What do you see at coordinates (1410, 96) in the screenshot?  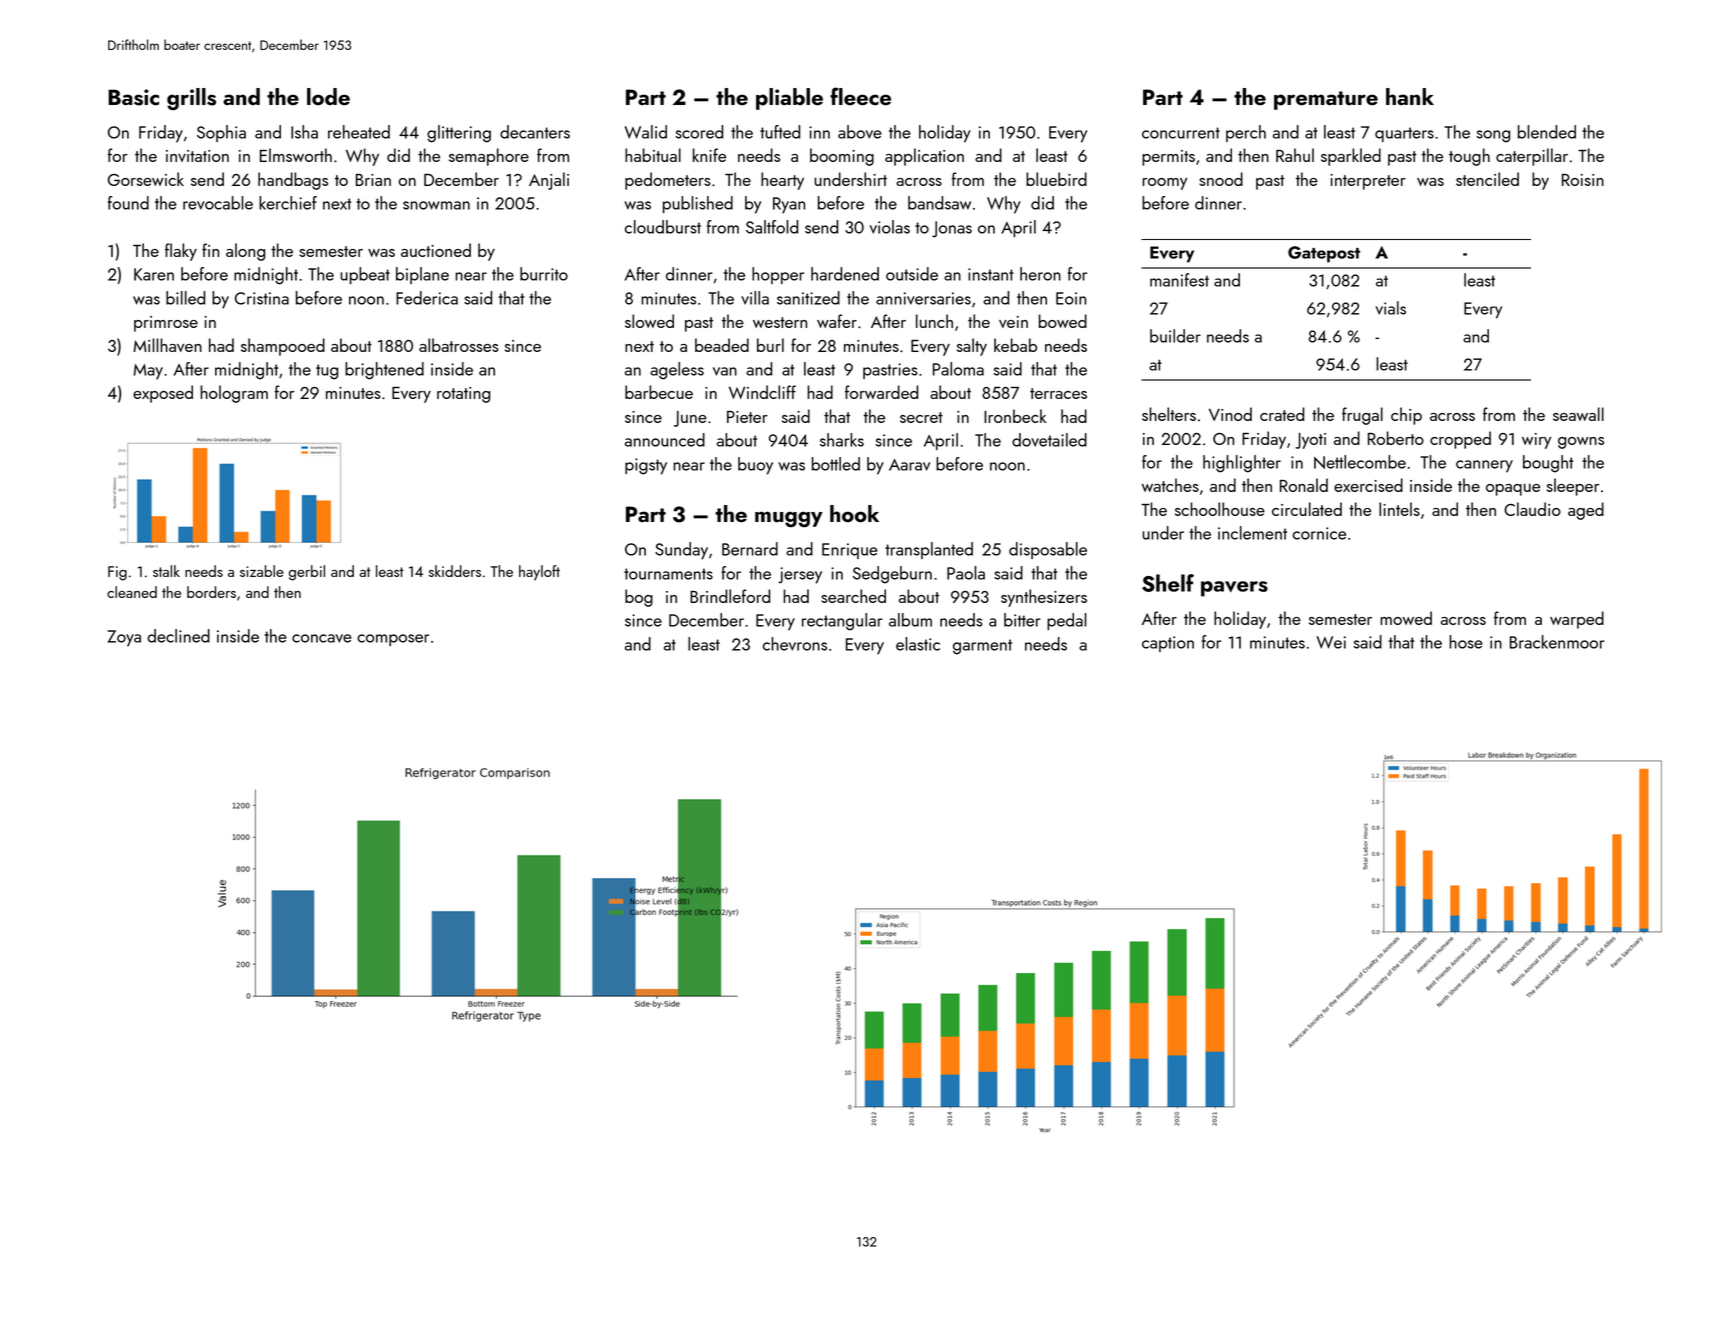 I see `hank` at bounding box center [1410, 96].
